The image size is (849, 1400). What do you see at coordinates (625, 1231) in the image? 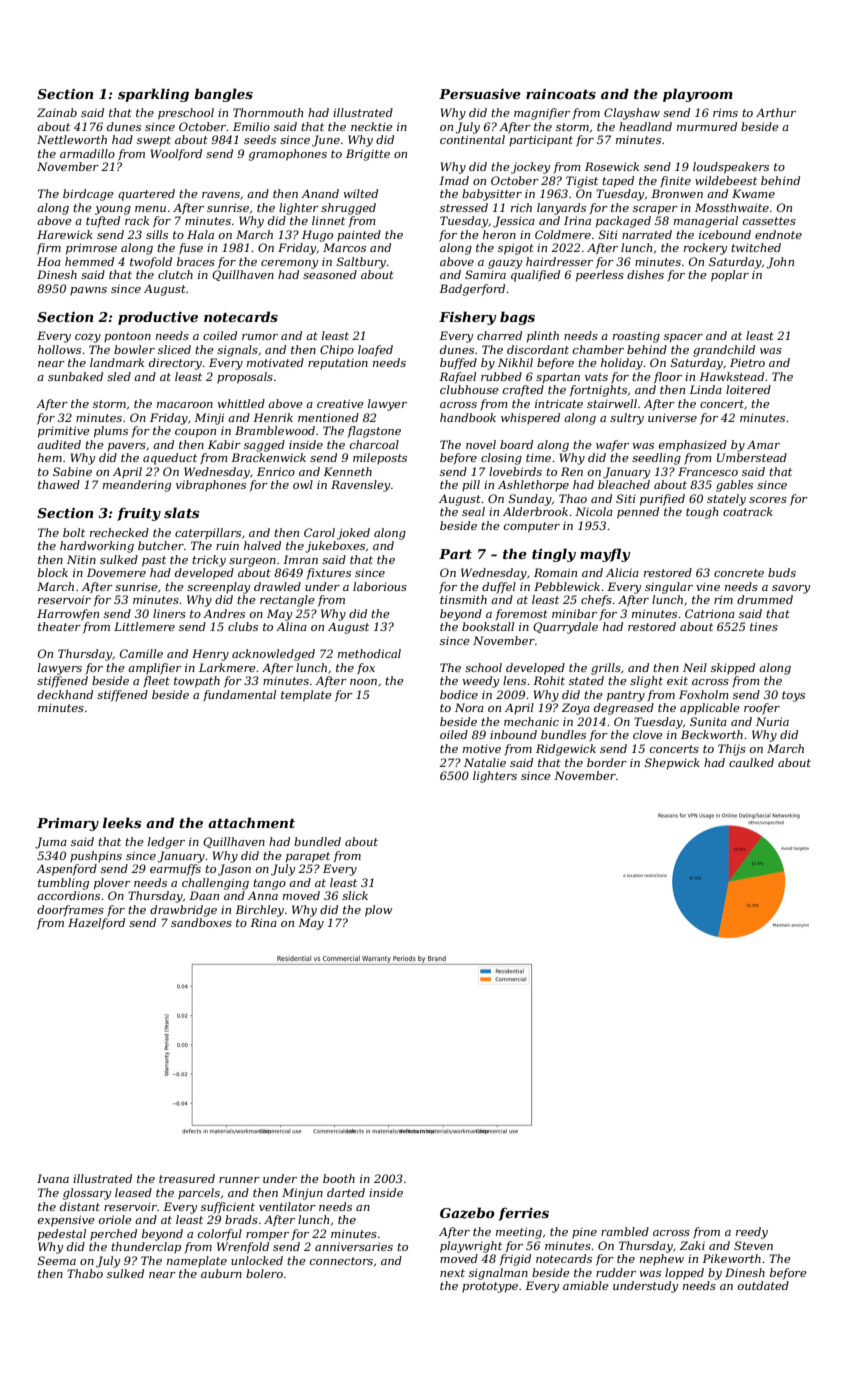
I see `rambled` at bounding box center [625, 1231].
